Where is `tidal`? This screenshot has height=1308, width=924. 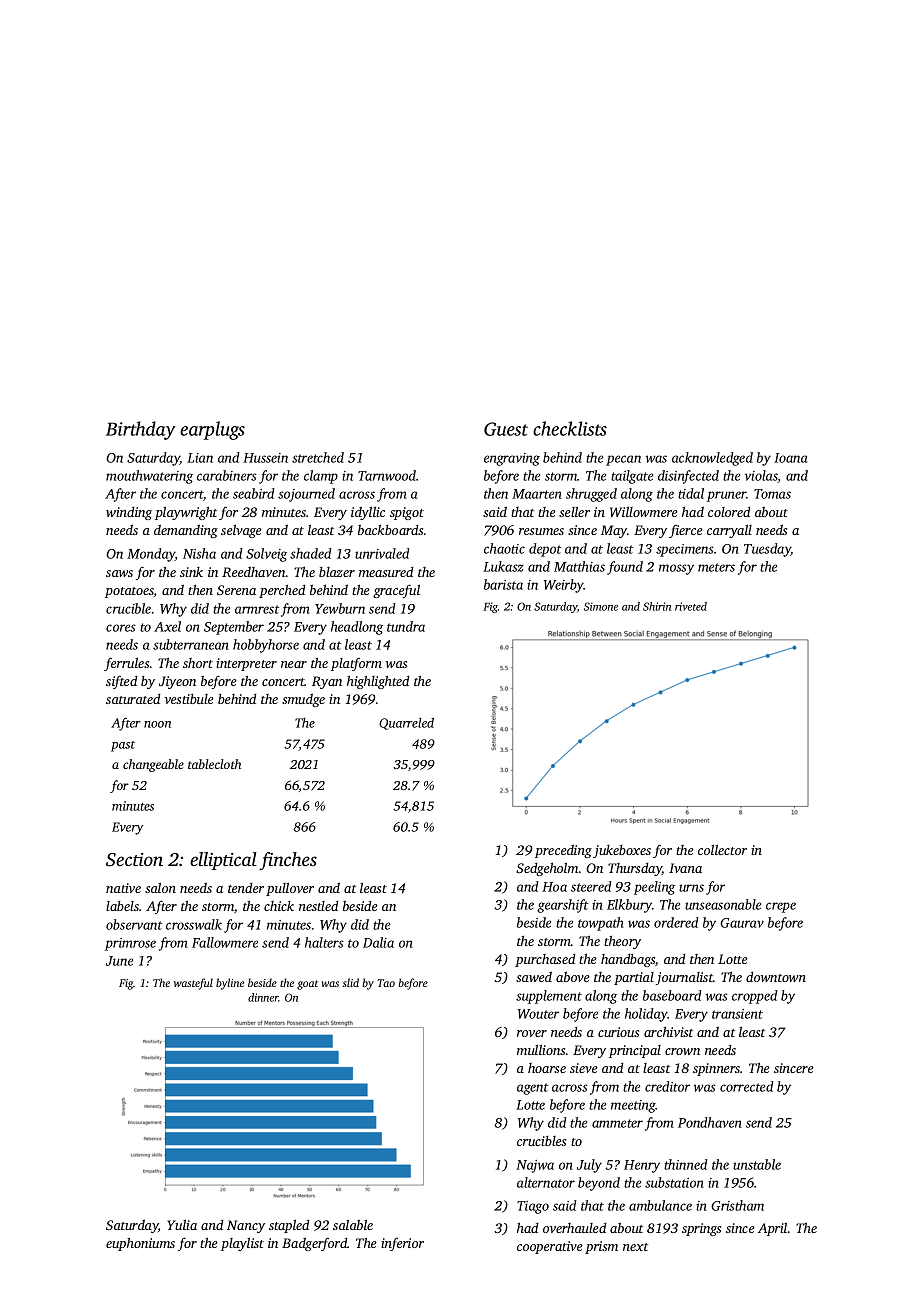 tidal is located at coordinates (691, 493).
